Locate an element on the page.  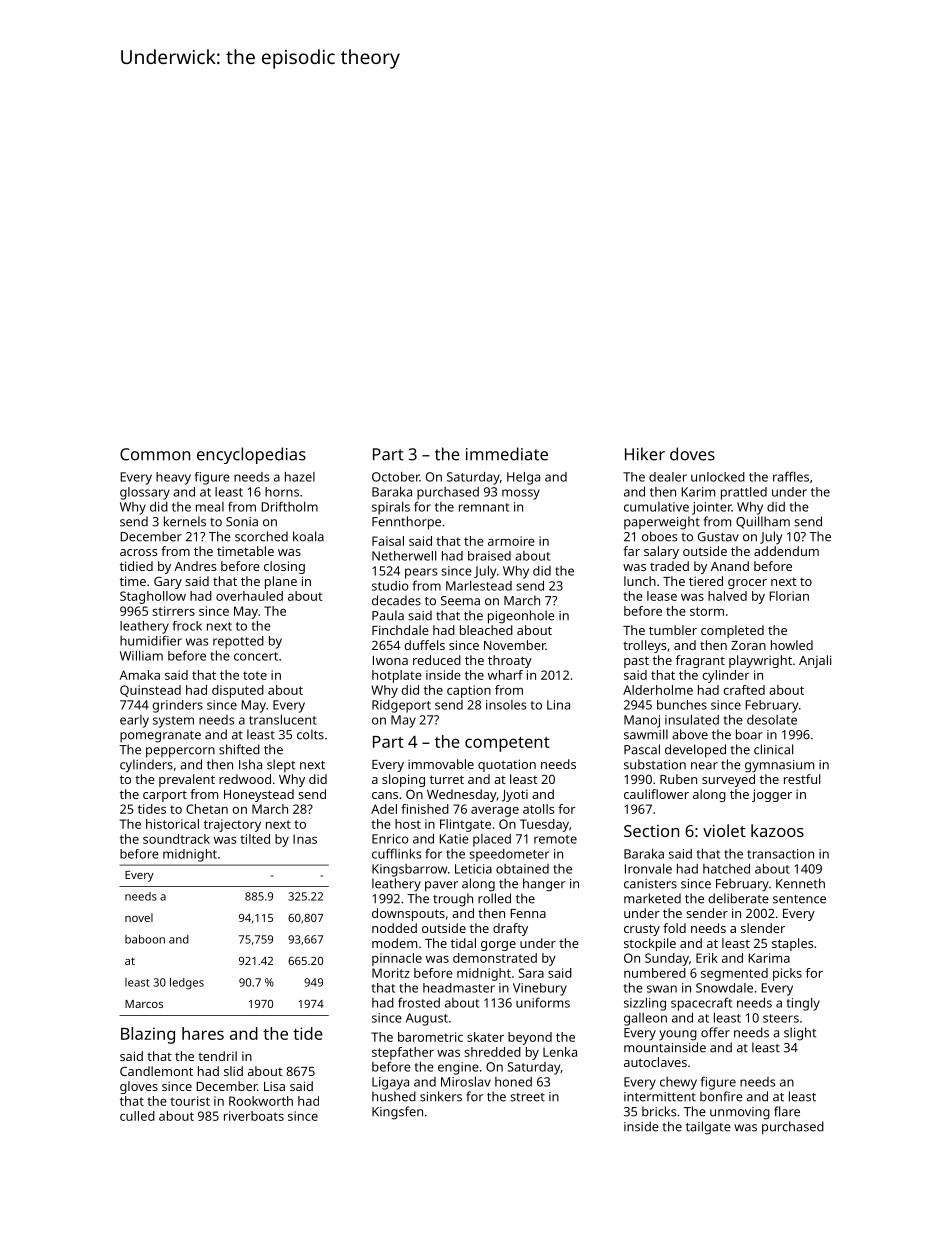
Marcos is located at coordinates (144, 1004).
